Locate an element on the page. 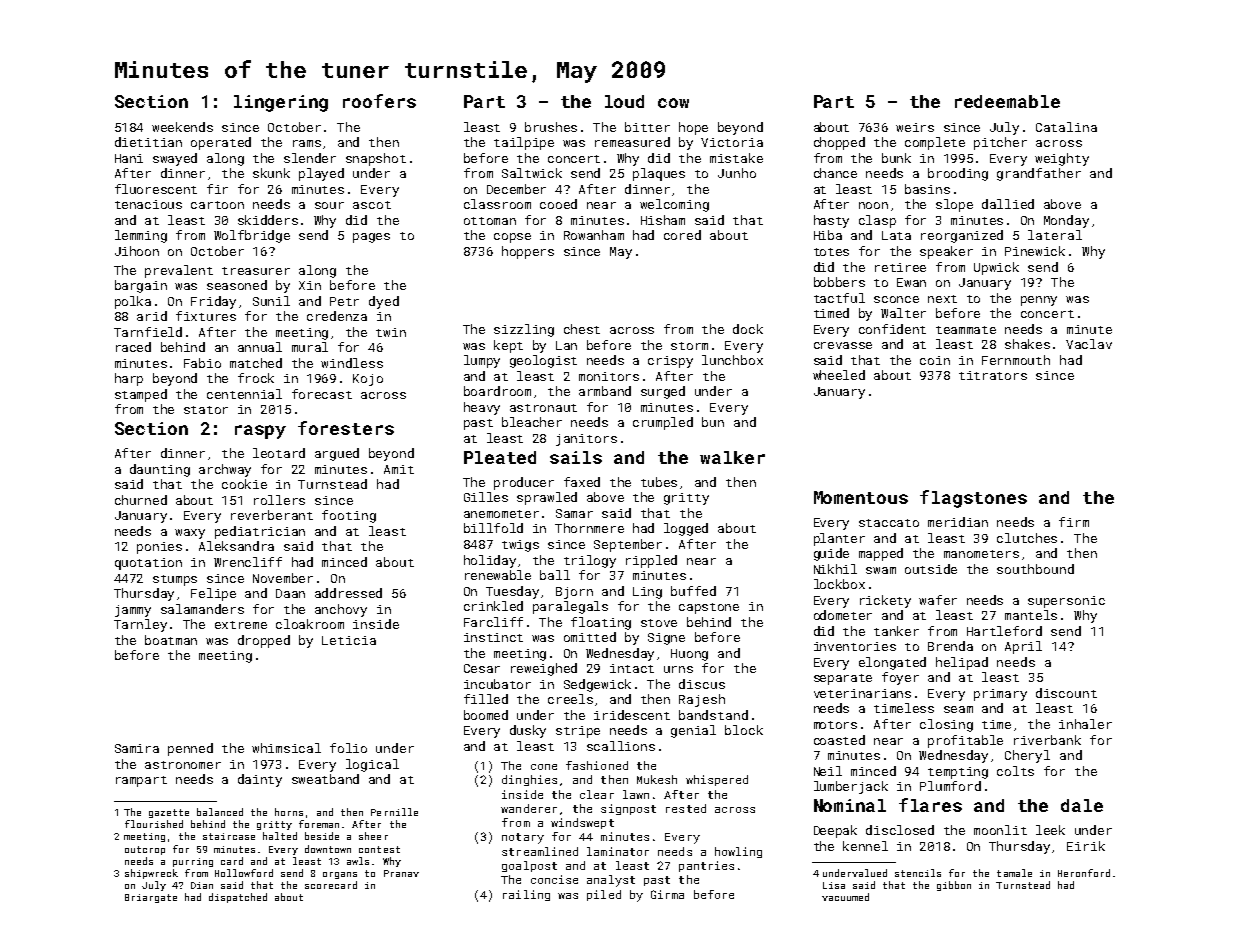 Image resolution: width=1233 pixels, height=952 pixels. concise is located at coordinates (554, 879).
